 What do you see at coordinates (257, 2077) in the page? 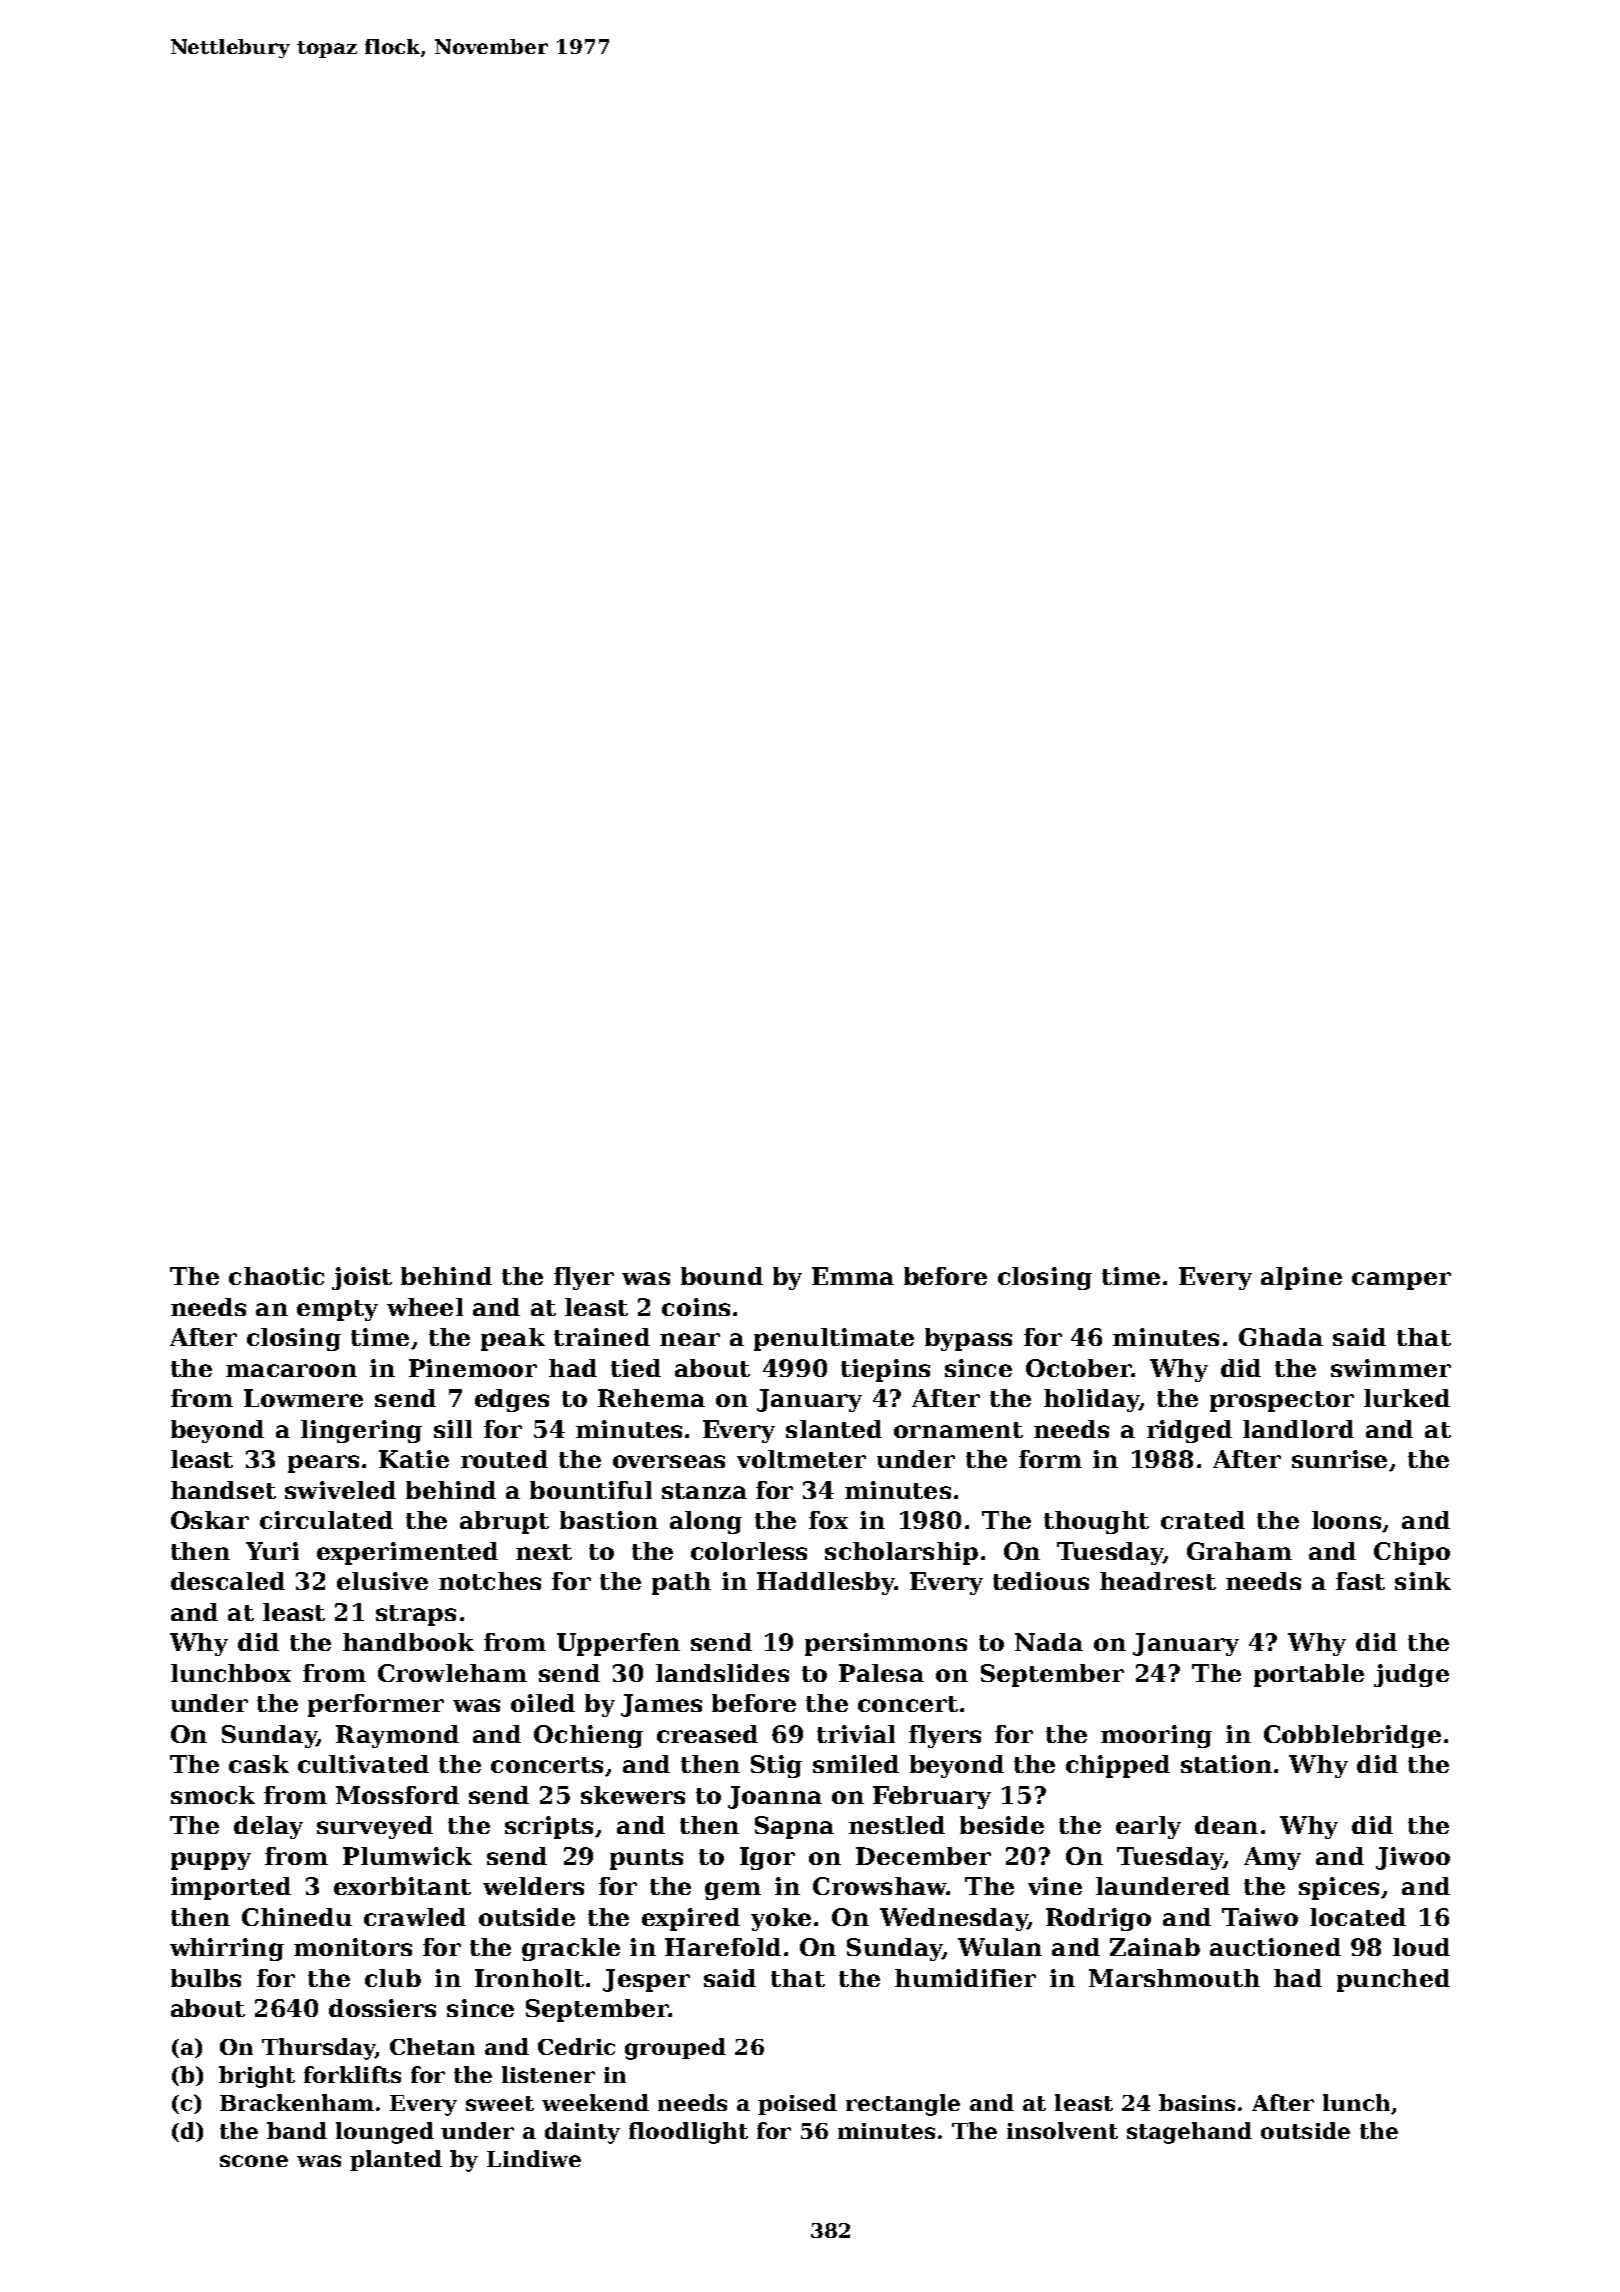
I see `bright` at bounding box center [257, 2077].
